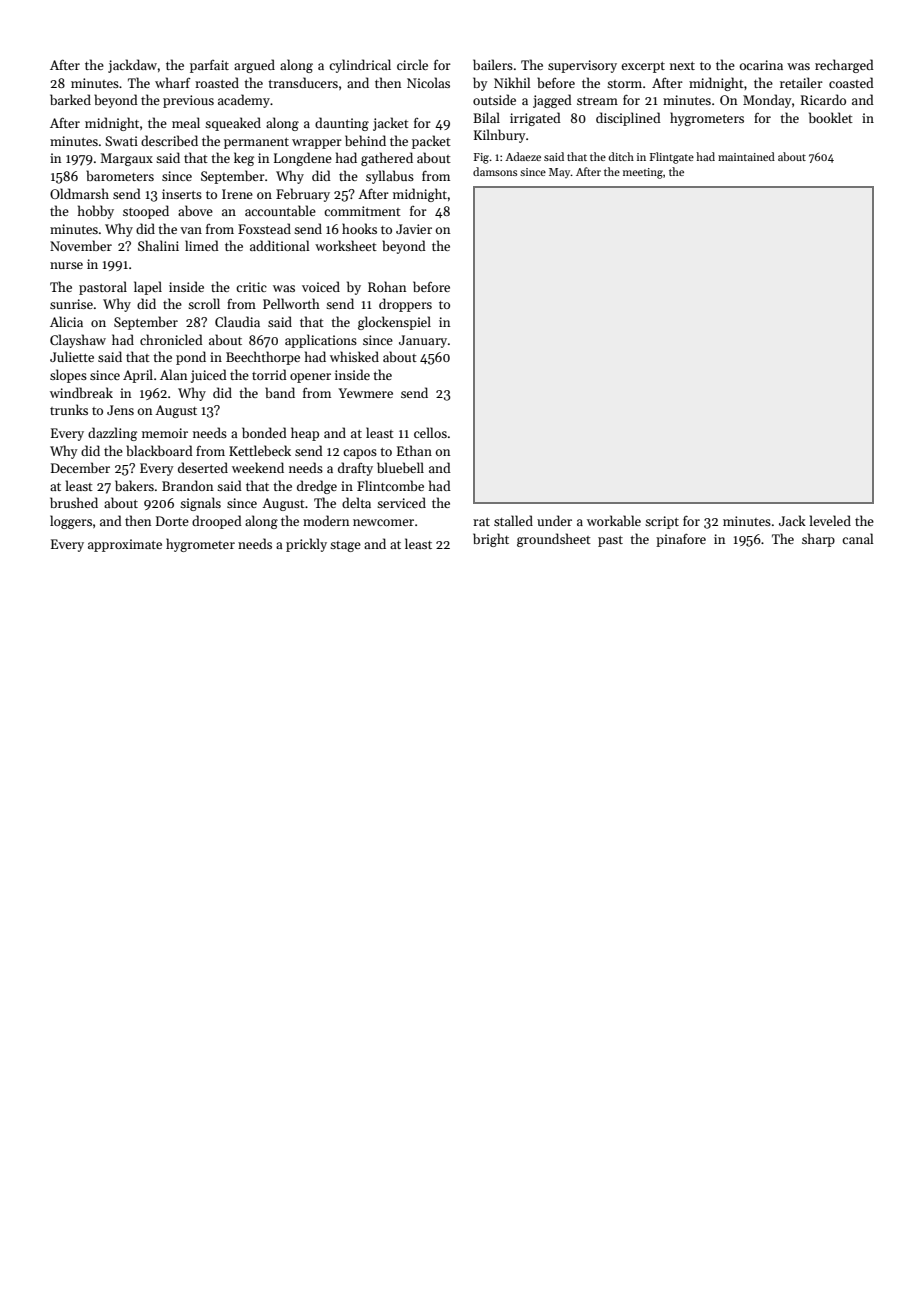 Image resolution: width=924 pixels, height=1314 pixels. I want to click on hooks, so click(359, 228).
